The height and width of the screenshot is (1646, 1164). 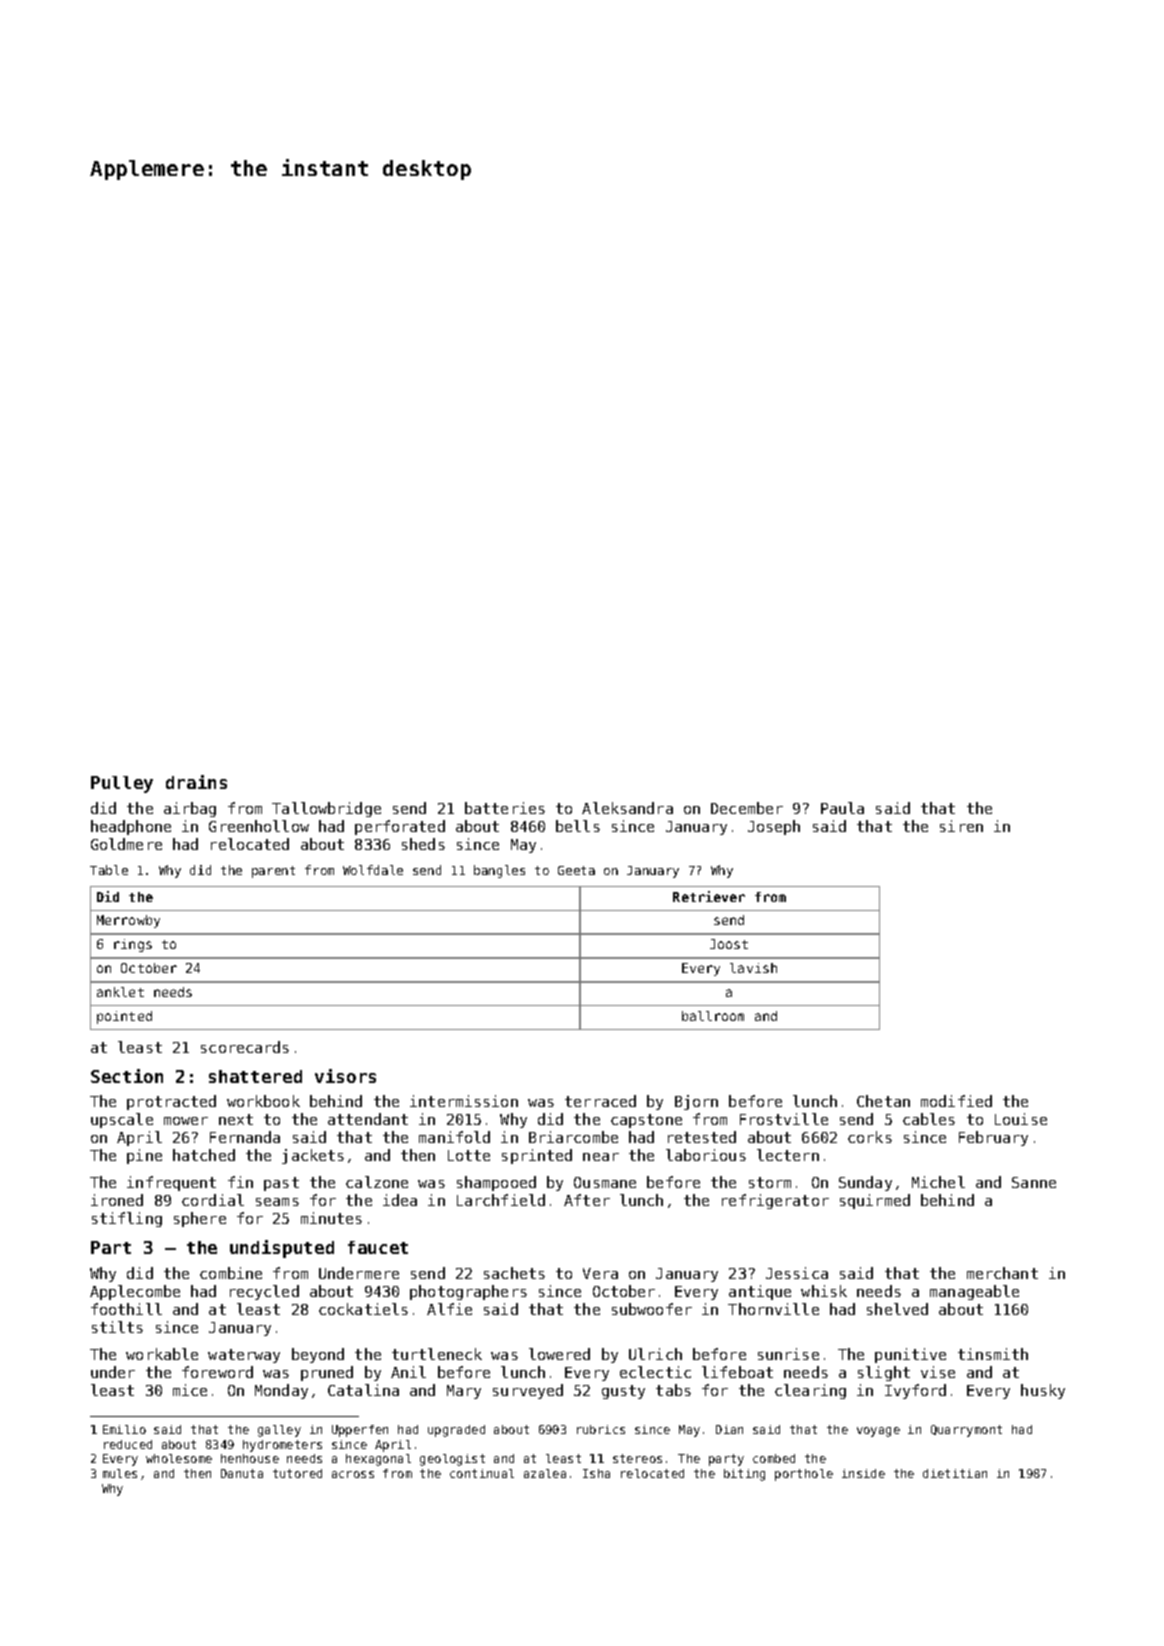 I want to click on Paula, so click(x=842, y=808).
